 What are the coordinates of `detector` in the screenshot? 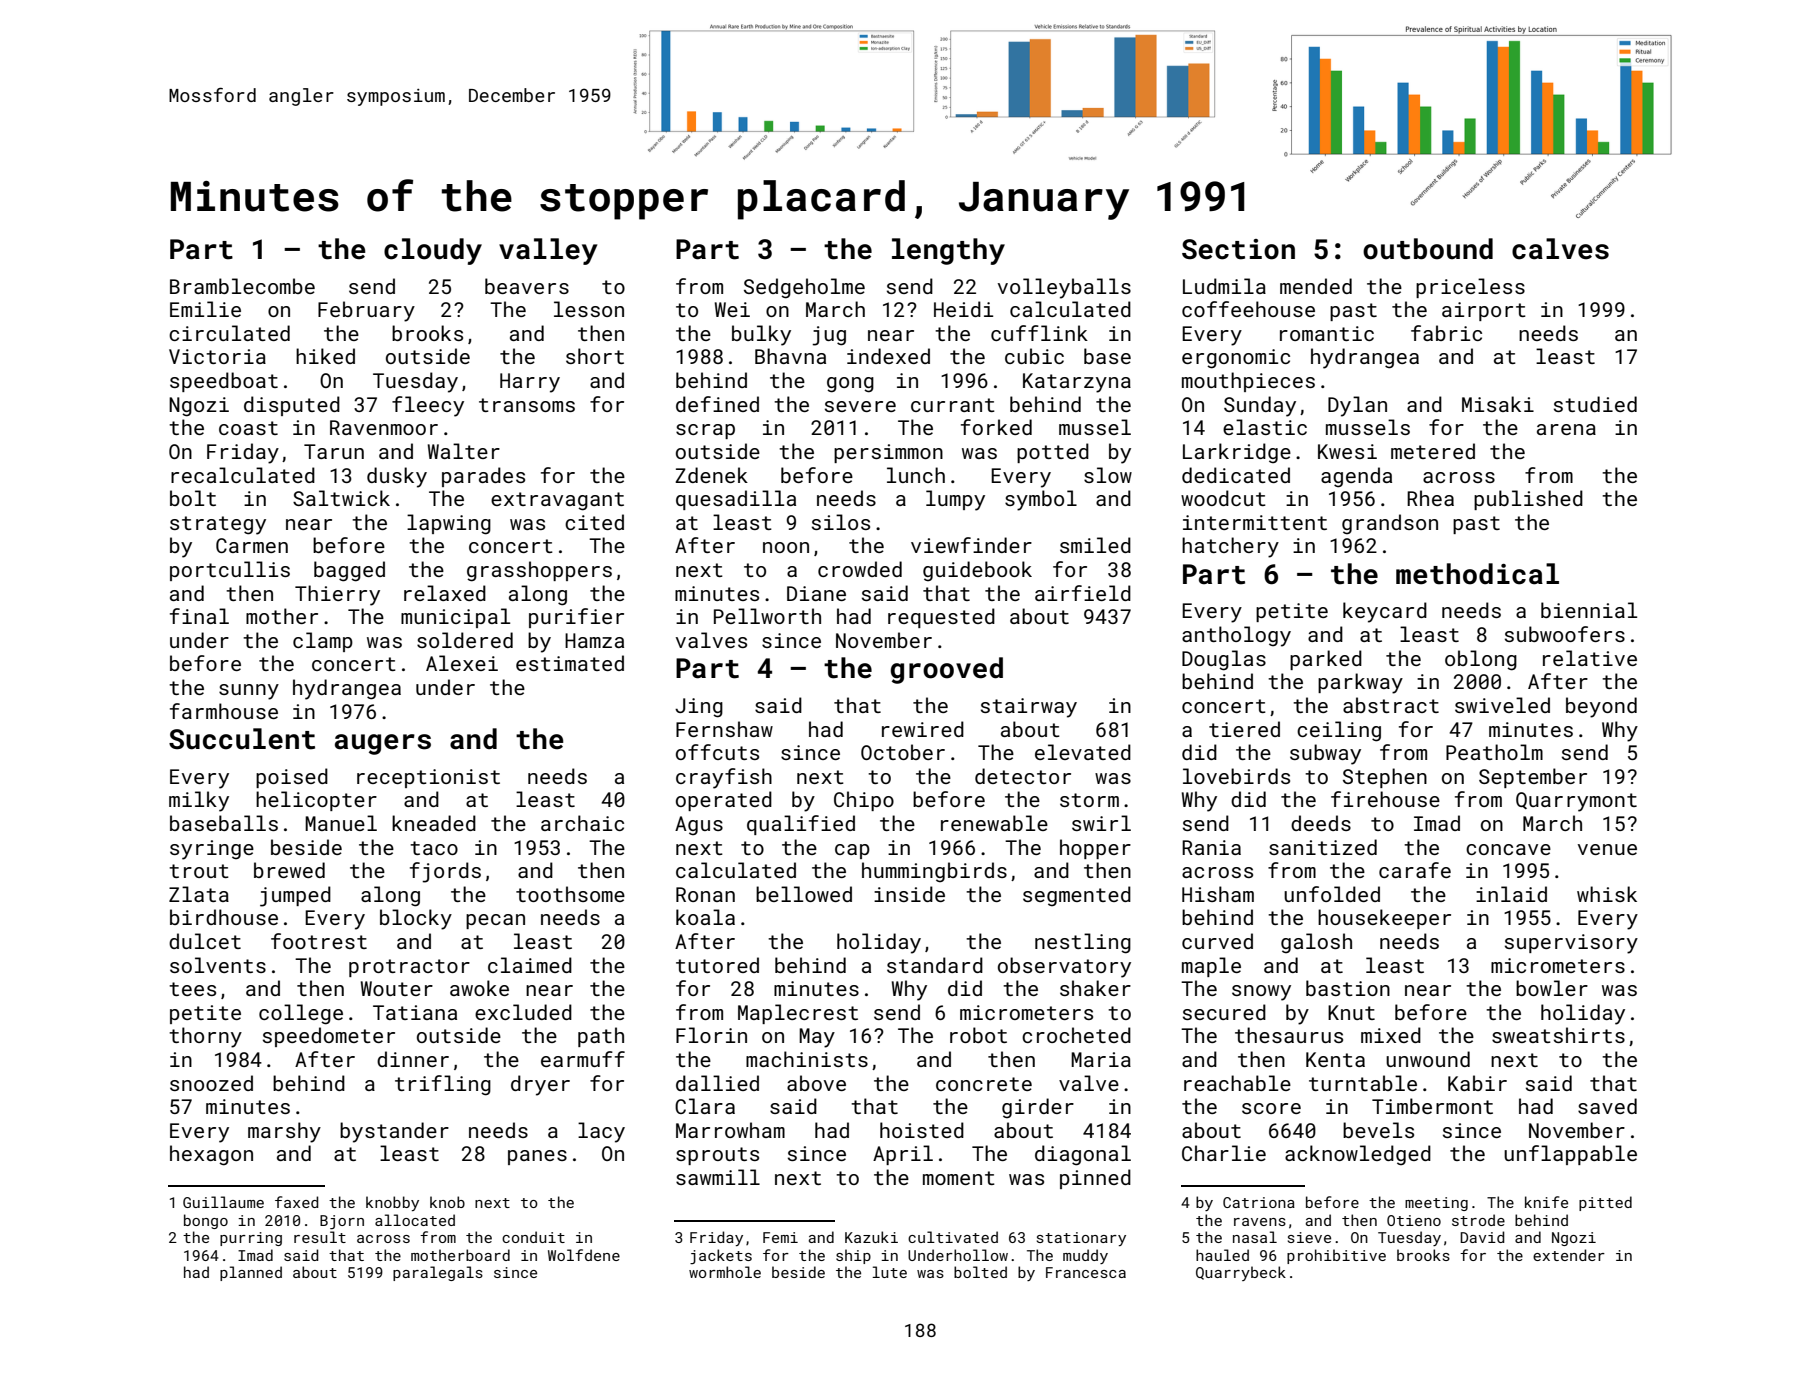 It's located at (1023, 776).
